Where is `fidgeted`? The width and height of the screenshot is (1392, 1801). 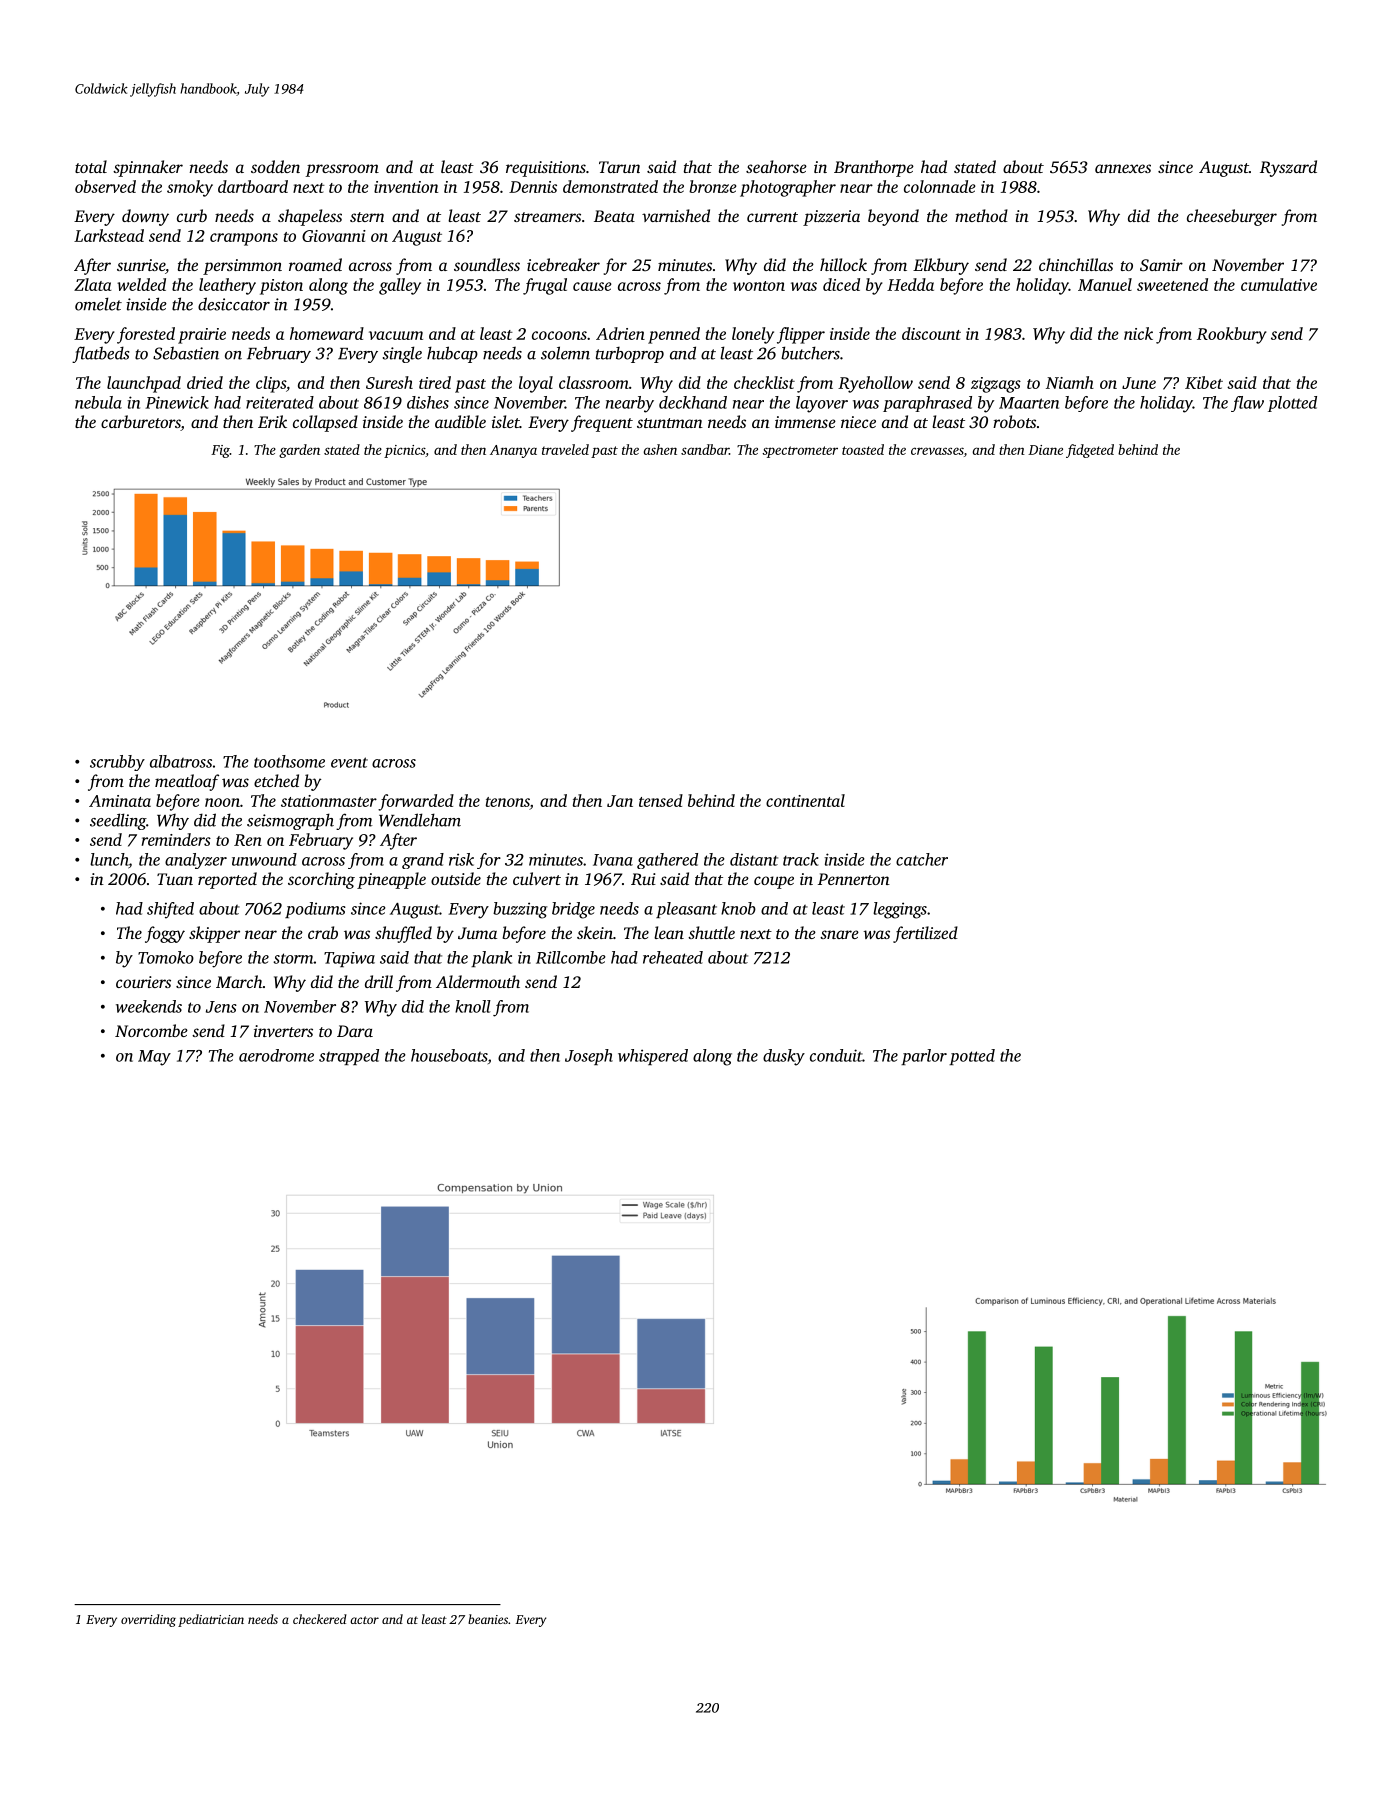
fidgeted is located at coordinates (1090, 451).
